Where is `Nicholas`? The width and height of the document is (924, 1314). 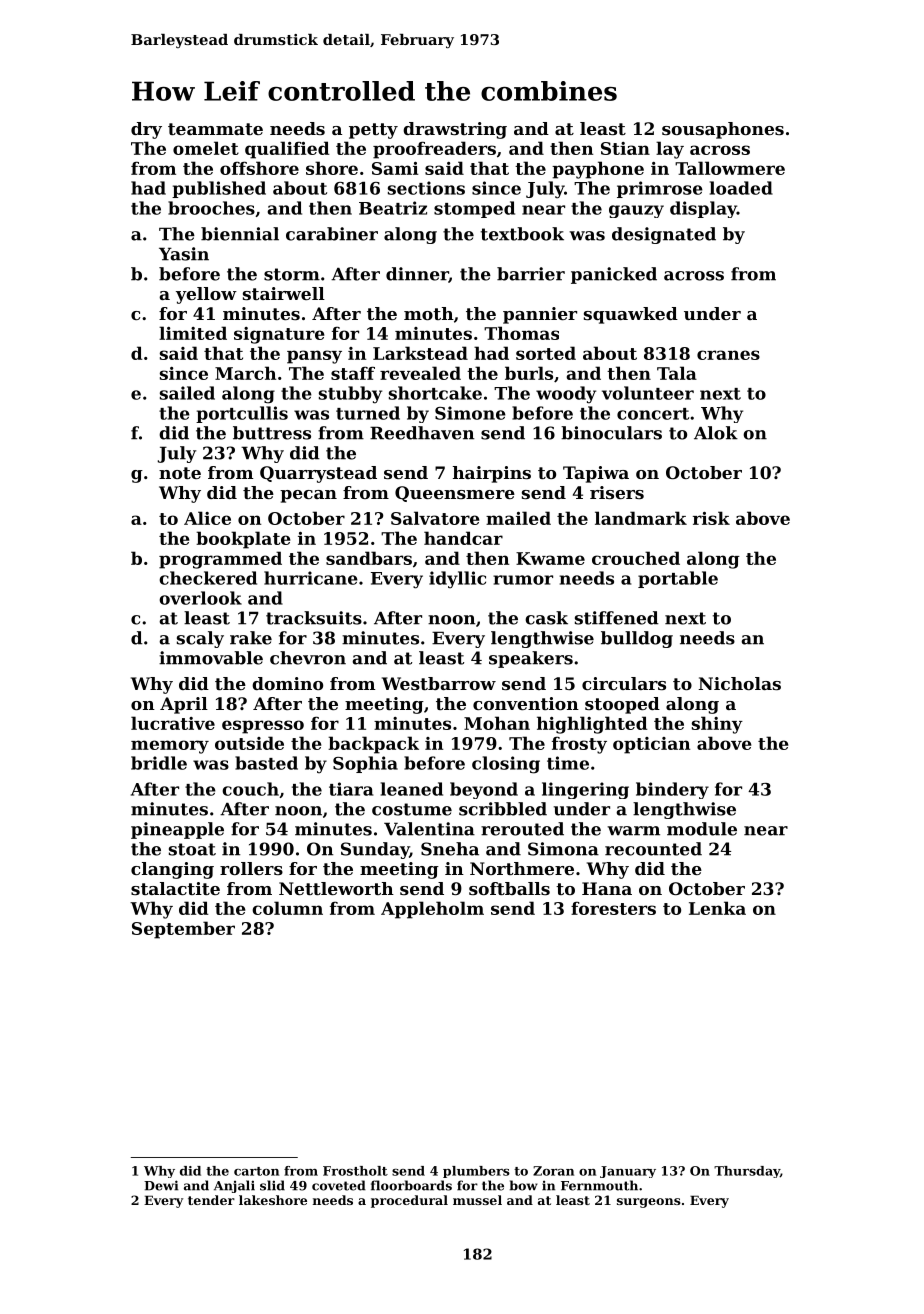
Nicholas is located at coordinates (739, 683).
